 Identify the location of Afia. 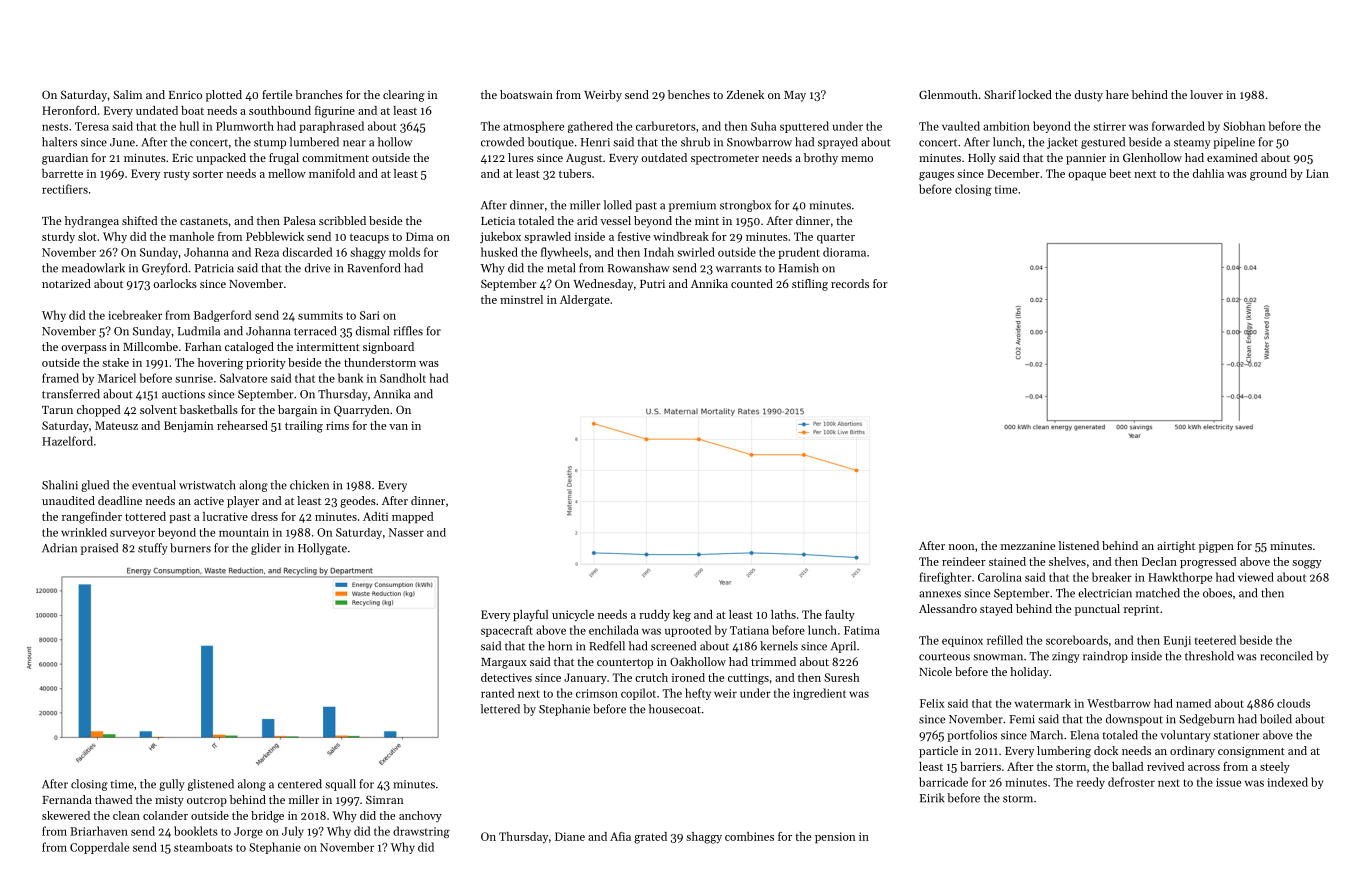
(620, 836).
